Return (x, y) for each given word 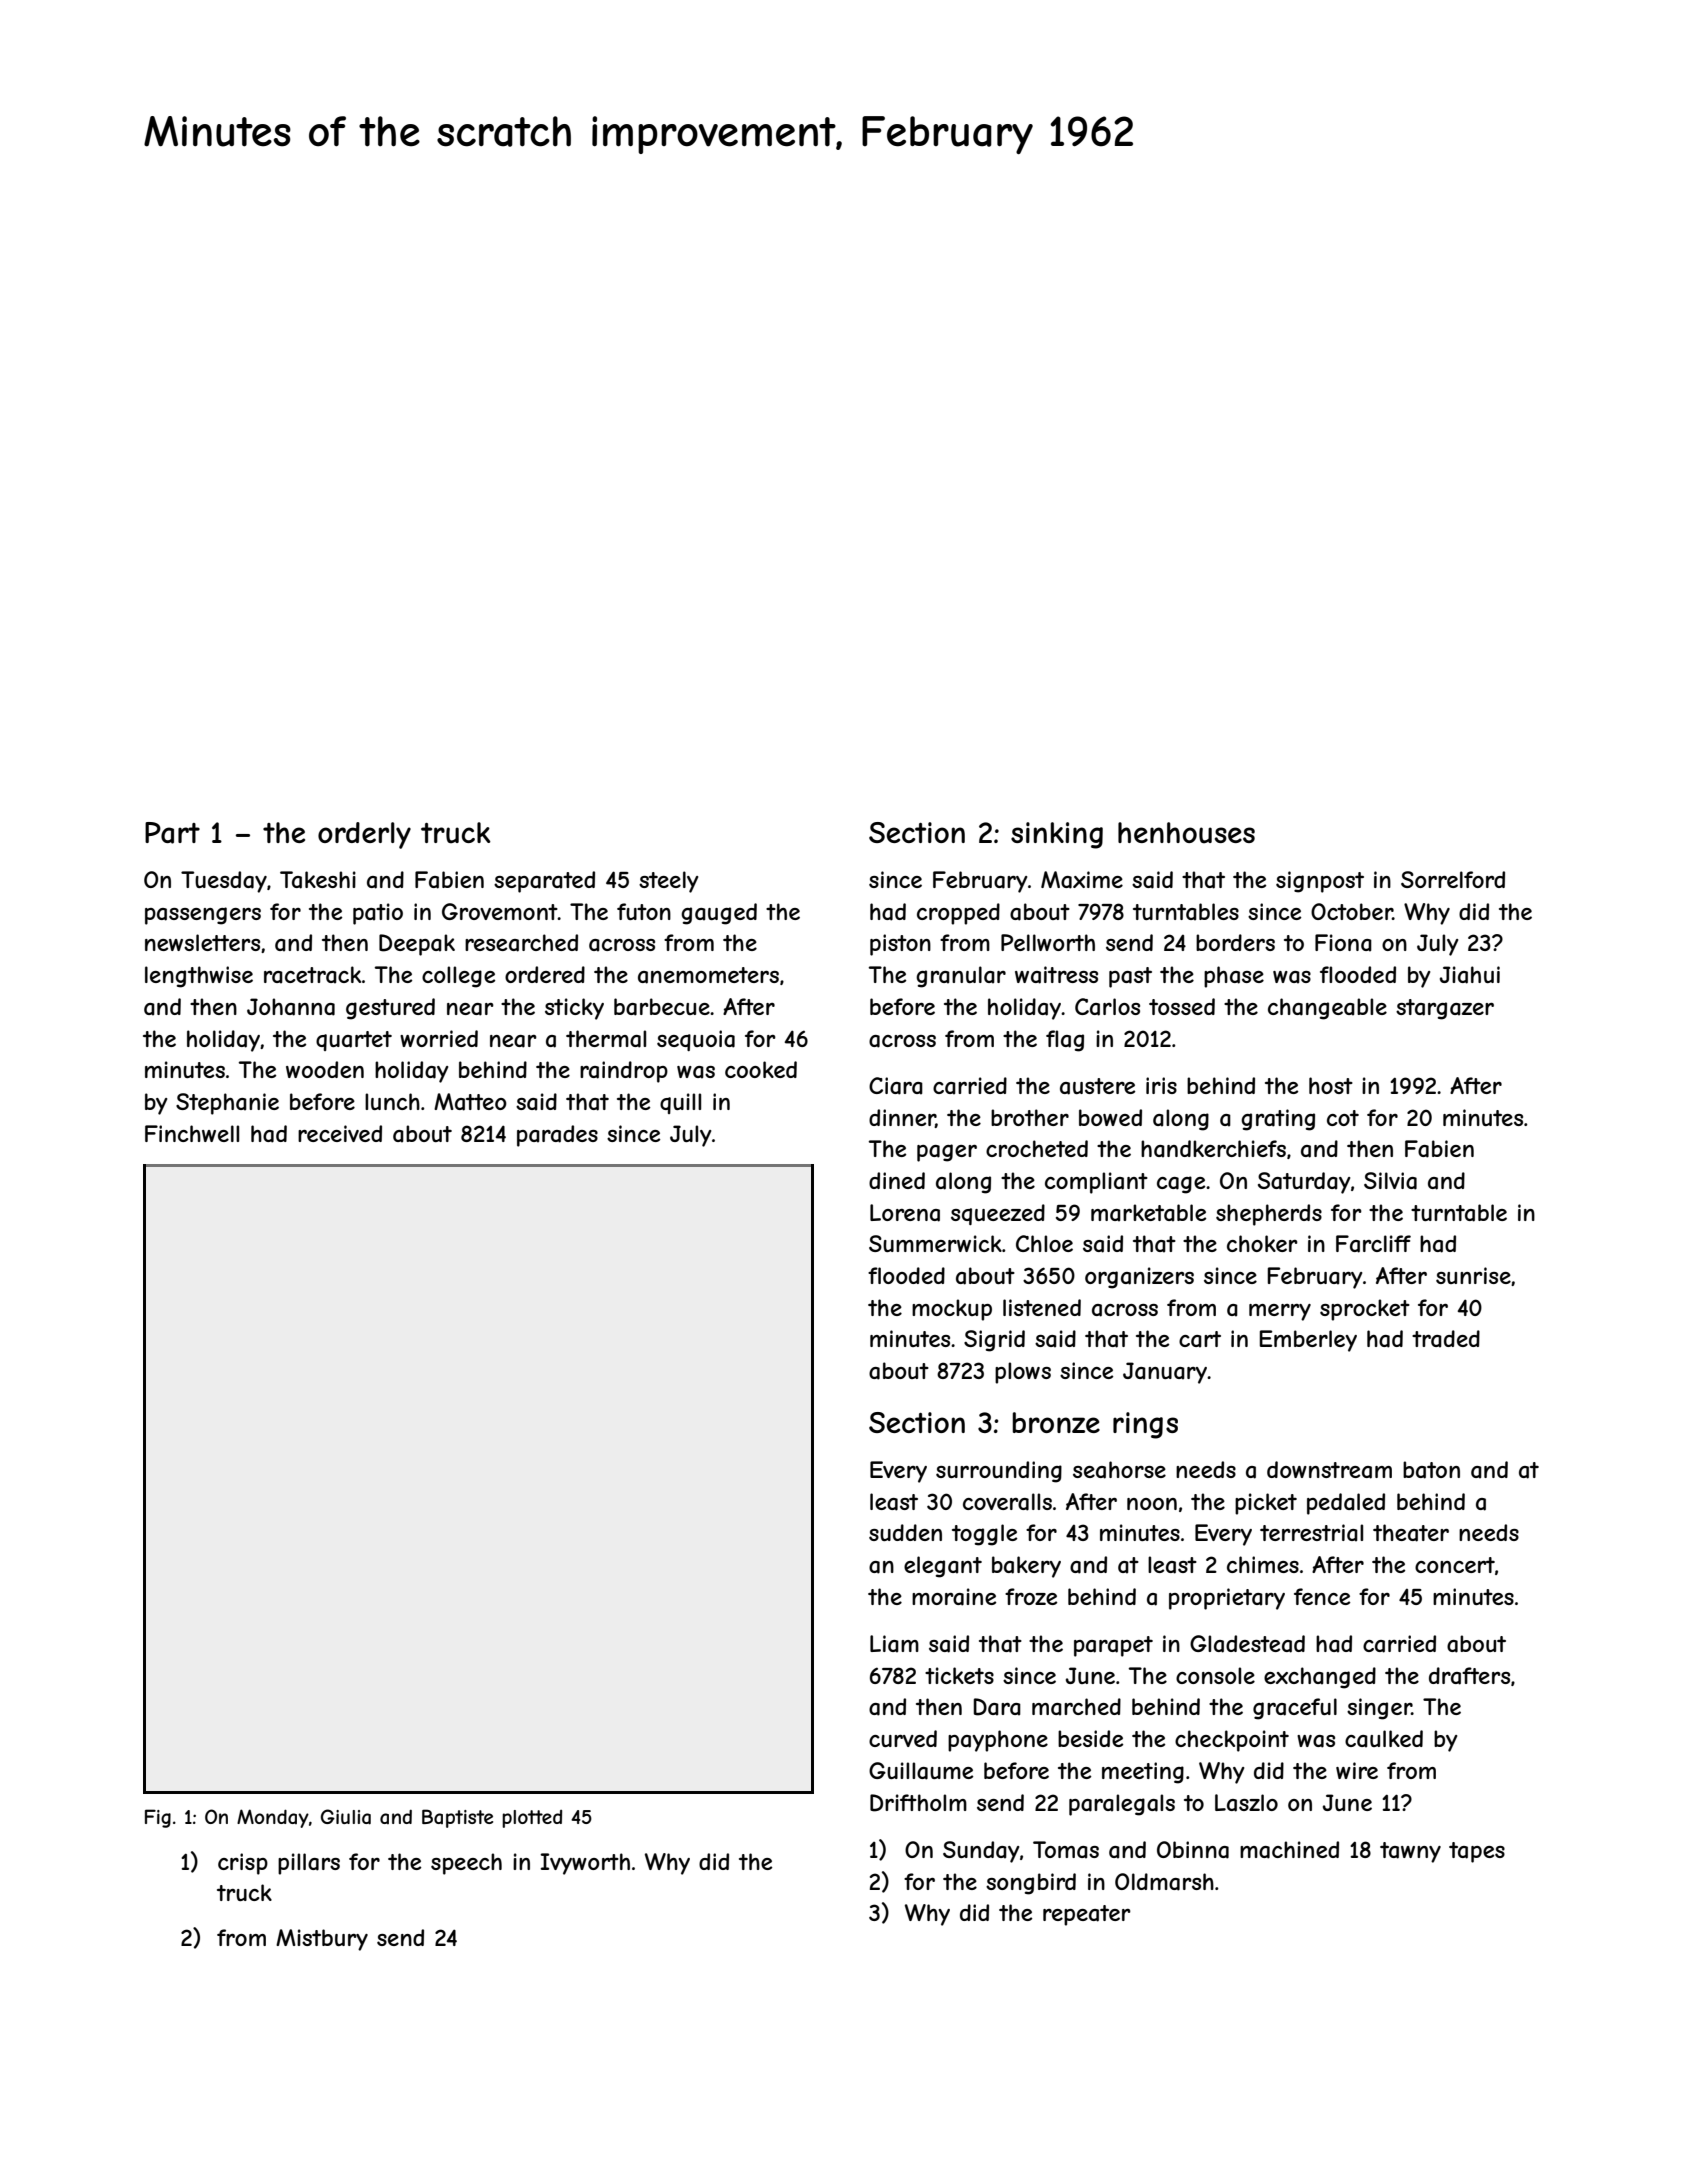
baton (1431, 1470)
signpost (1320, 882)
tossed (1182, 1006)
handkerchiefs (1213, 1149)
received (340, 1133)
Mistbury (322, 1940)
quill (680, 1103)
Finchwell (192, 1133)
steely (668, 882)
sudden (905, 1532)
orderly (364, 835)
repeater (1087, 1915)
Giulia (346, 1817)
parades (557, 1136)
